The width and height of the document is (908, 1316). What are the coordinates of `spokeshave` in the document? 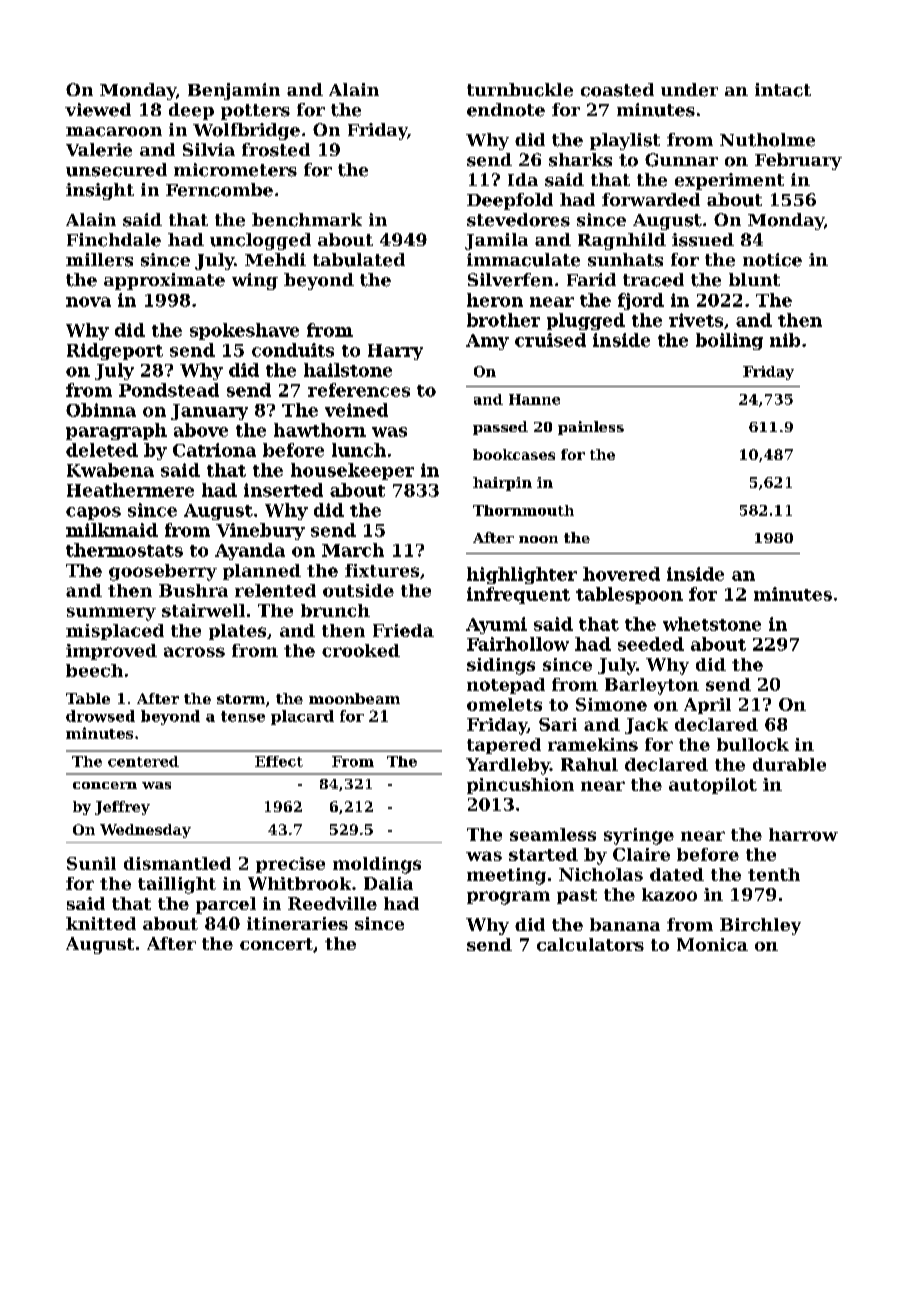 It's located at (244, 331).
